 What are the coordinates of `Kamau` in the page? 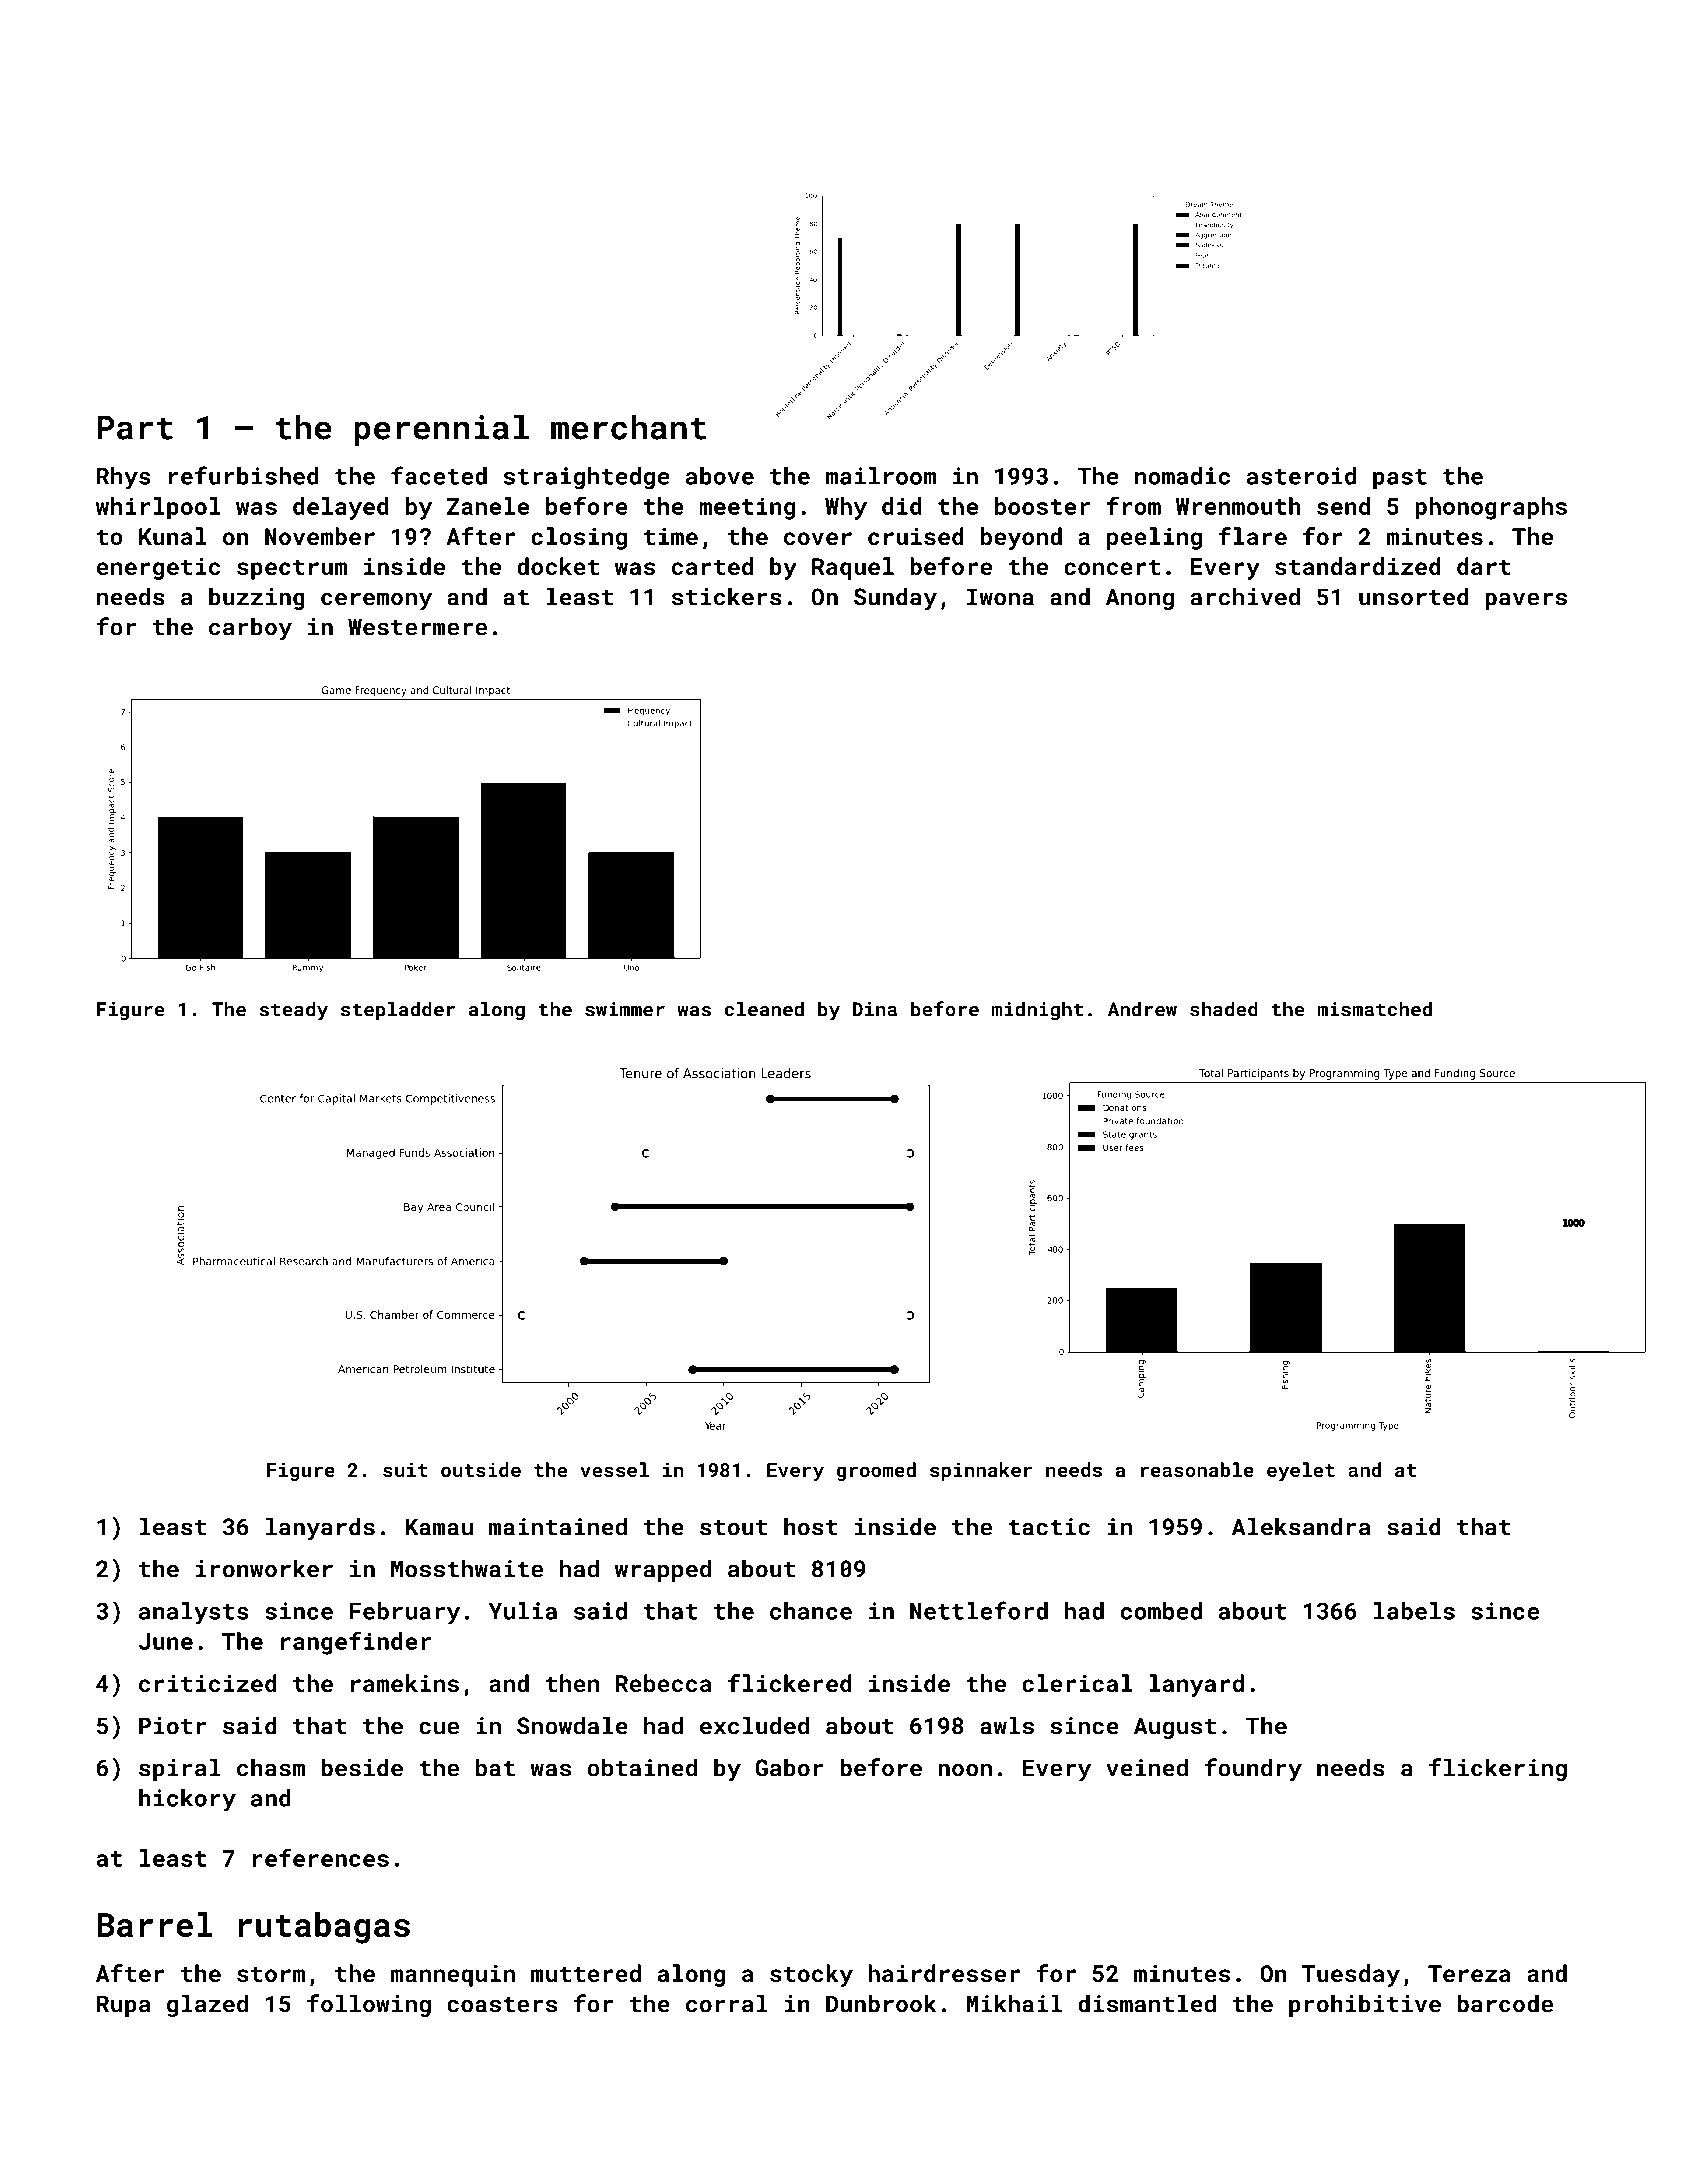 It's located at (439, 1527).
